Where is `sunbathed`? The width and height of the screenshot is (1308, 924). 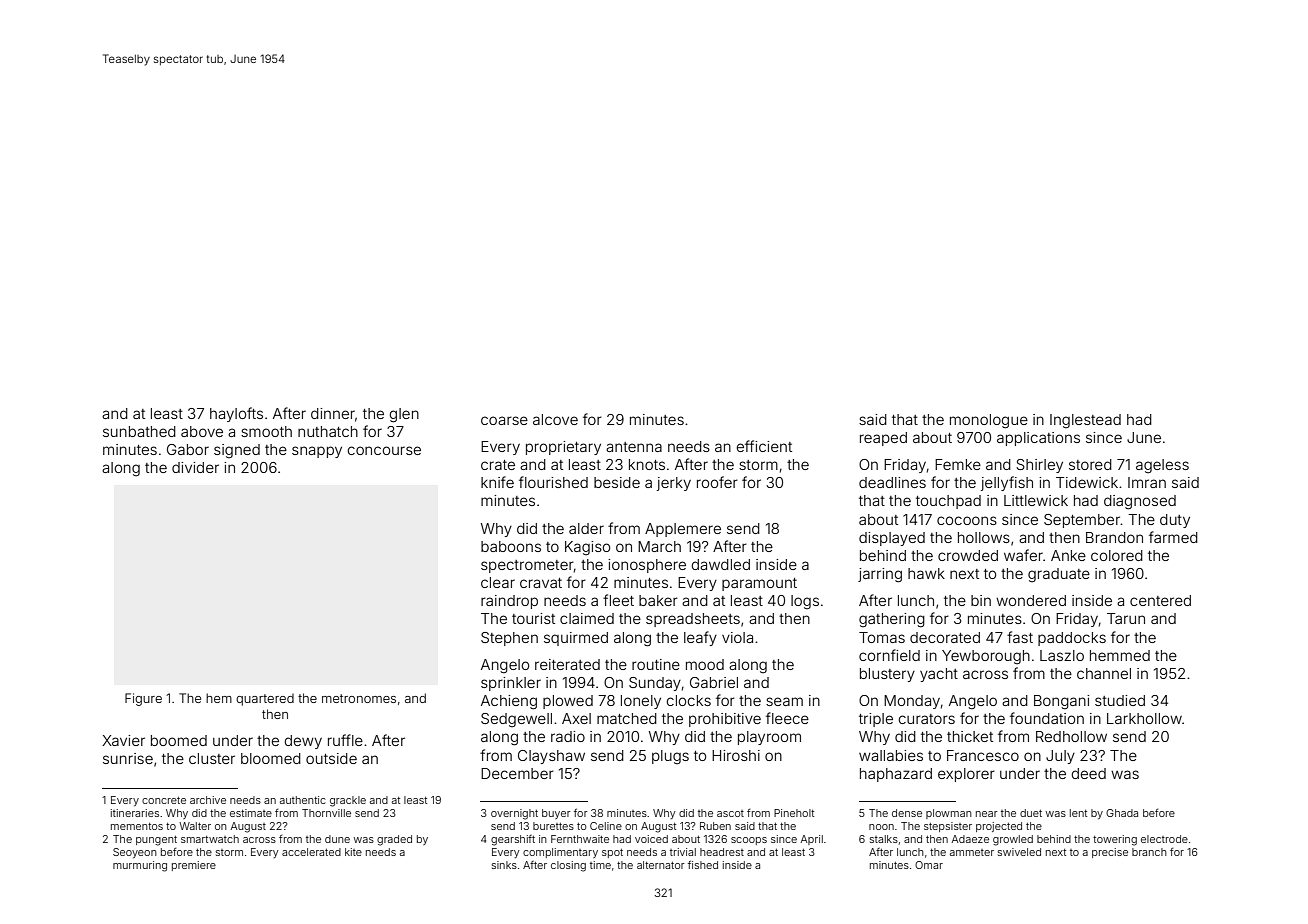
sunbathed is located at coordinates (139, 431).
